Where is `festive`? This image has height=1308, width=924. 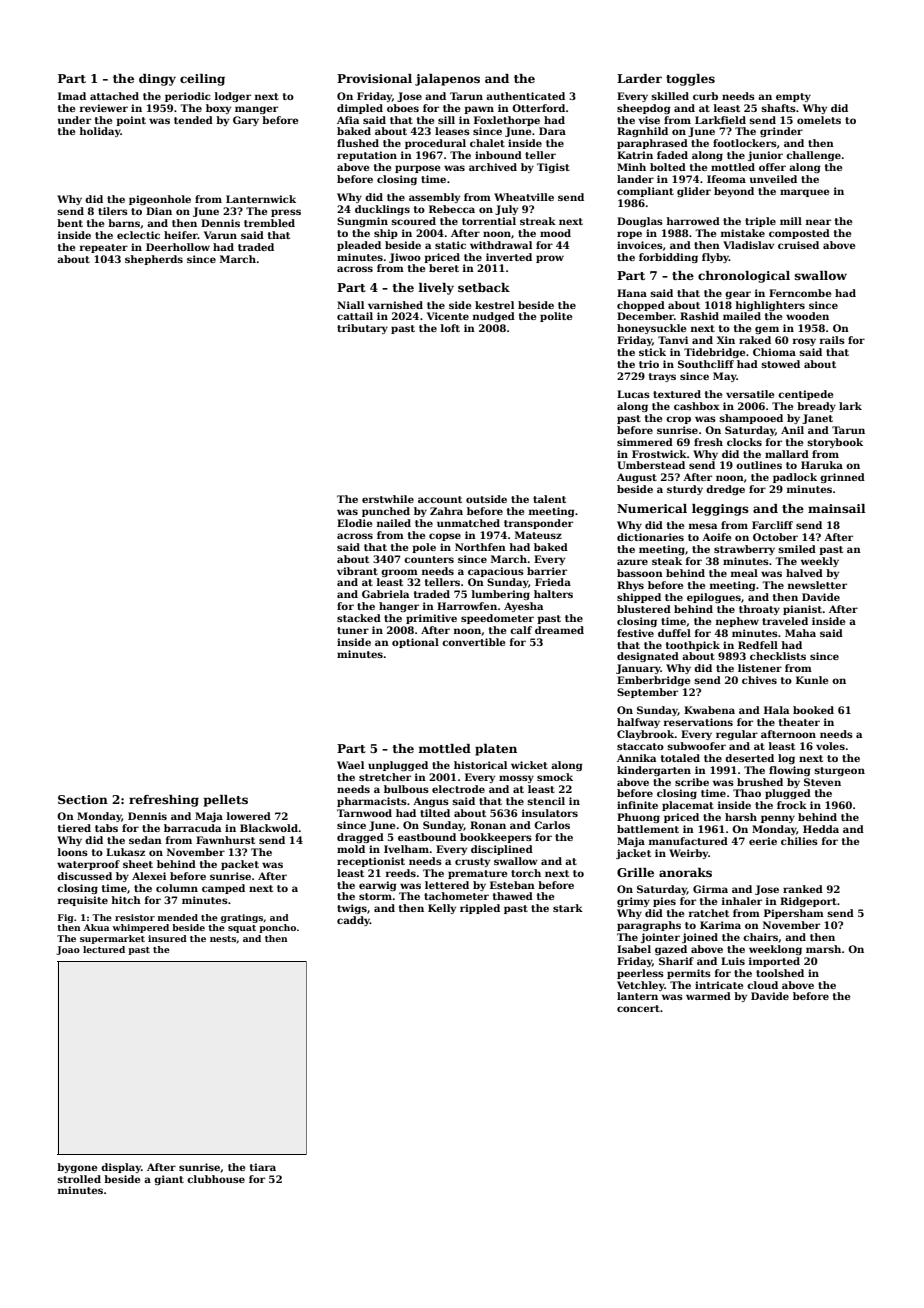 festive is located at coordinates (635, 633).
